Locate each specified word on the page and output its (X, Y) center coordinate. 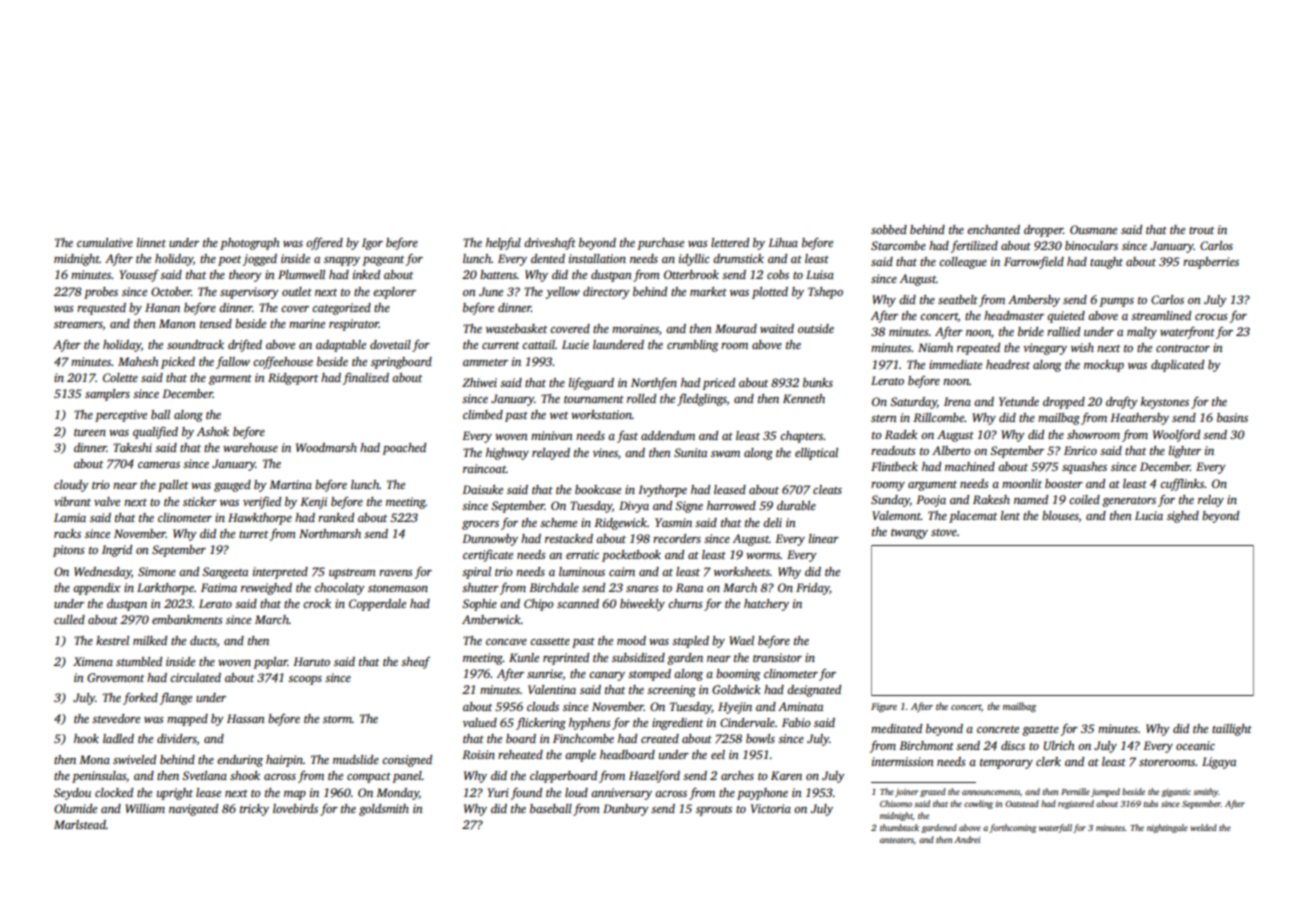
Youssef (139, 275)
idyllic (694, 260)
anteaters (897, 840)
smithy (1205, 792)
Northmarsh (330, 533)
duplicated (1177, 366)
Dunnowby (490, 540)
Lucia (1149, 515)
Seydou (72, 794)
